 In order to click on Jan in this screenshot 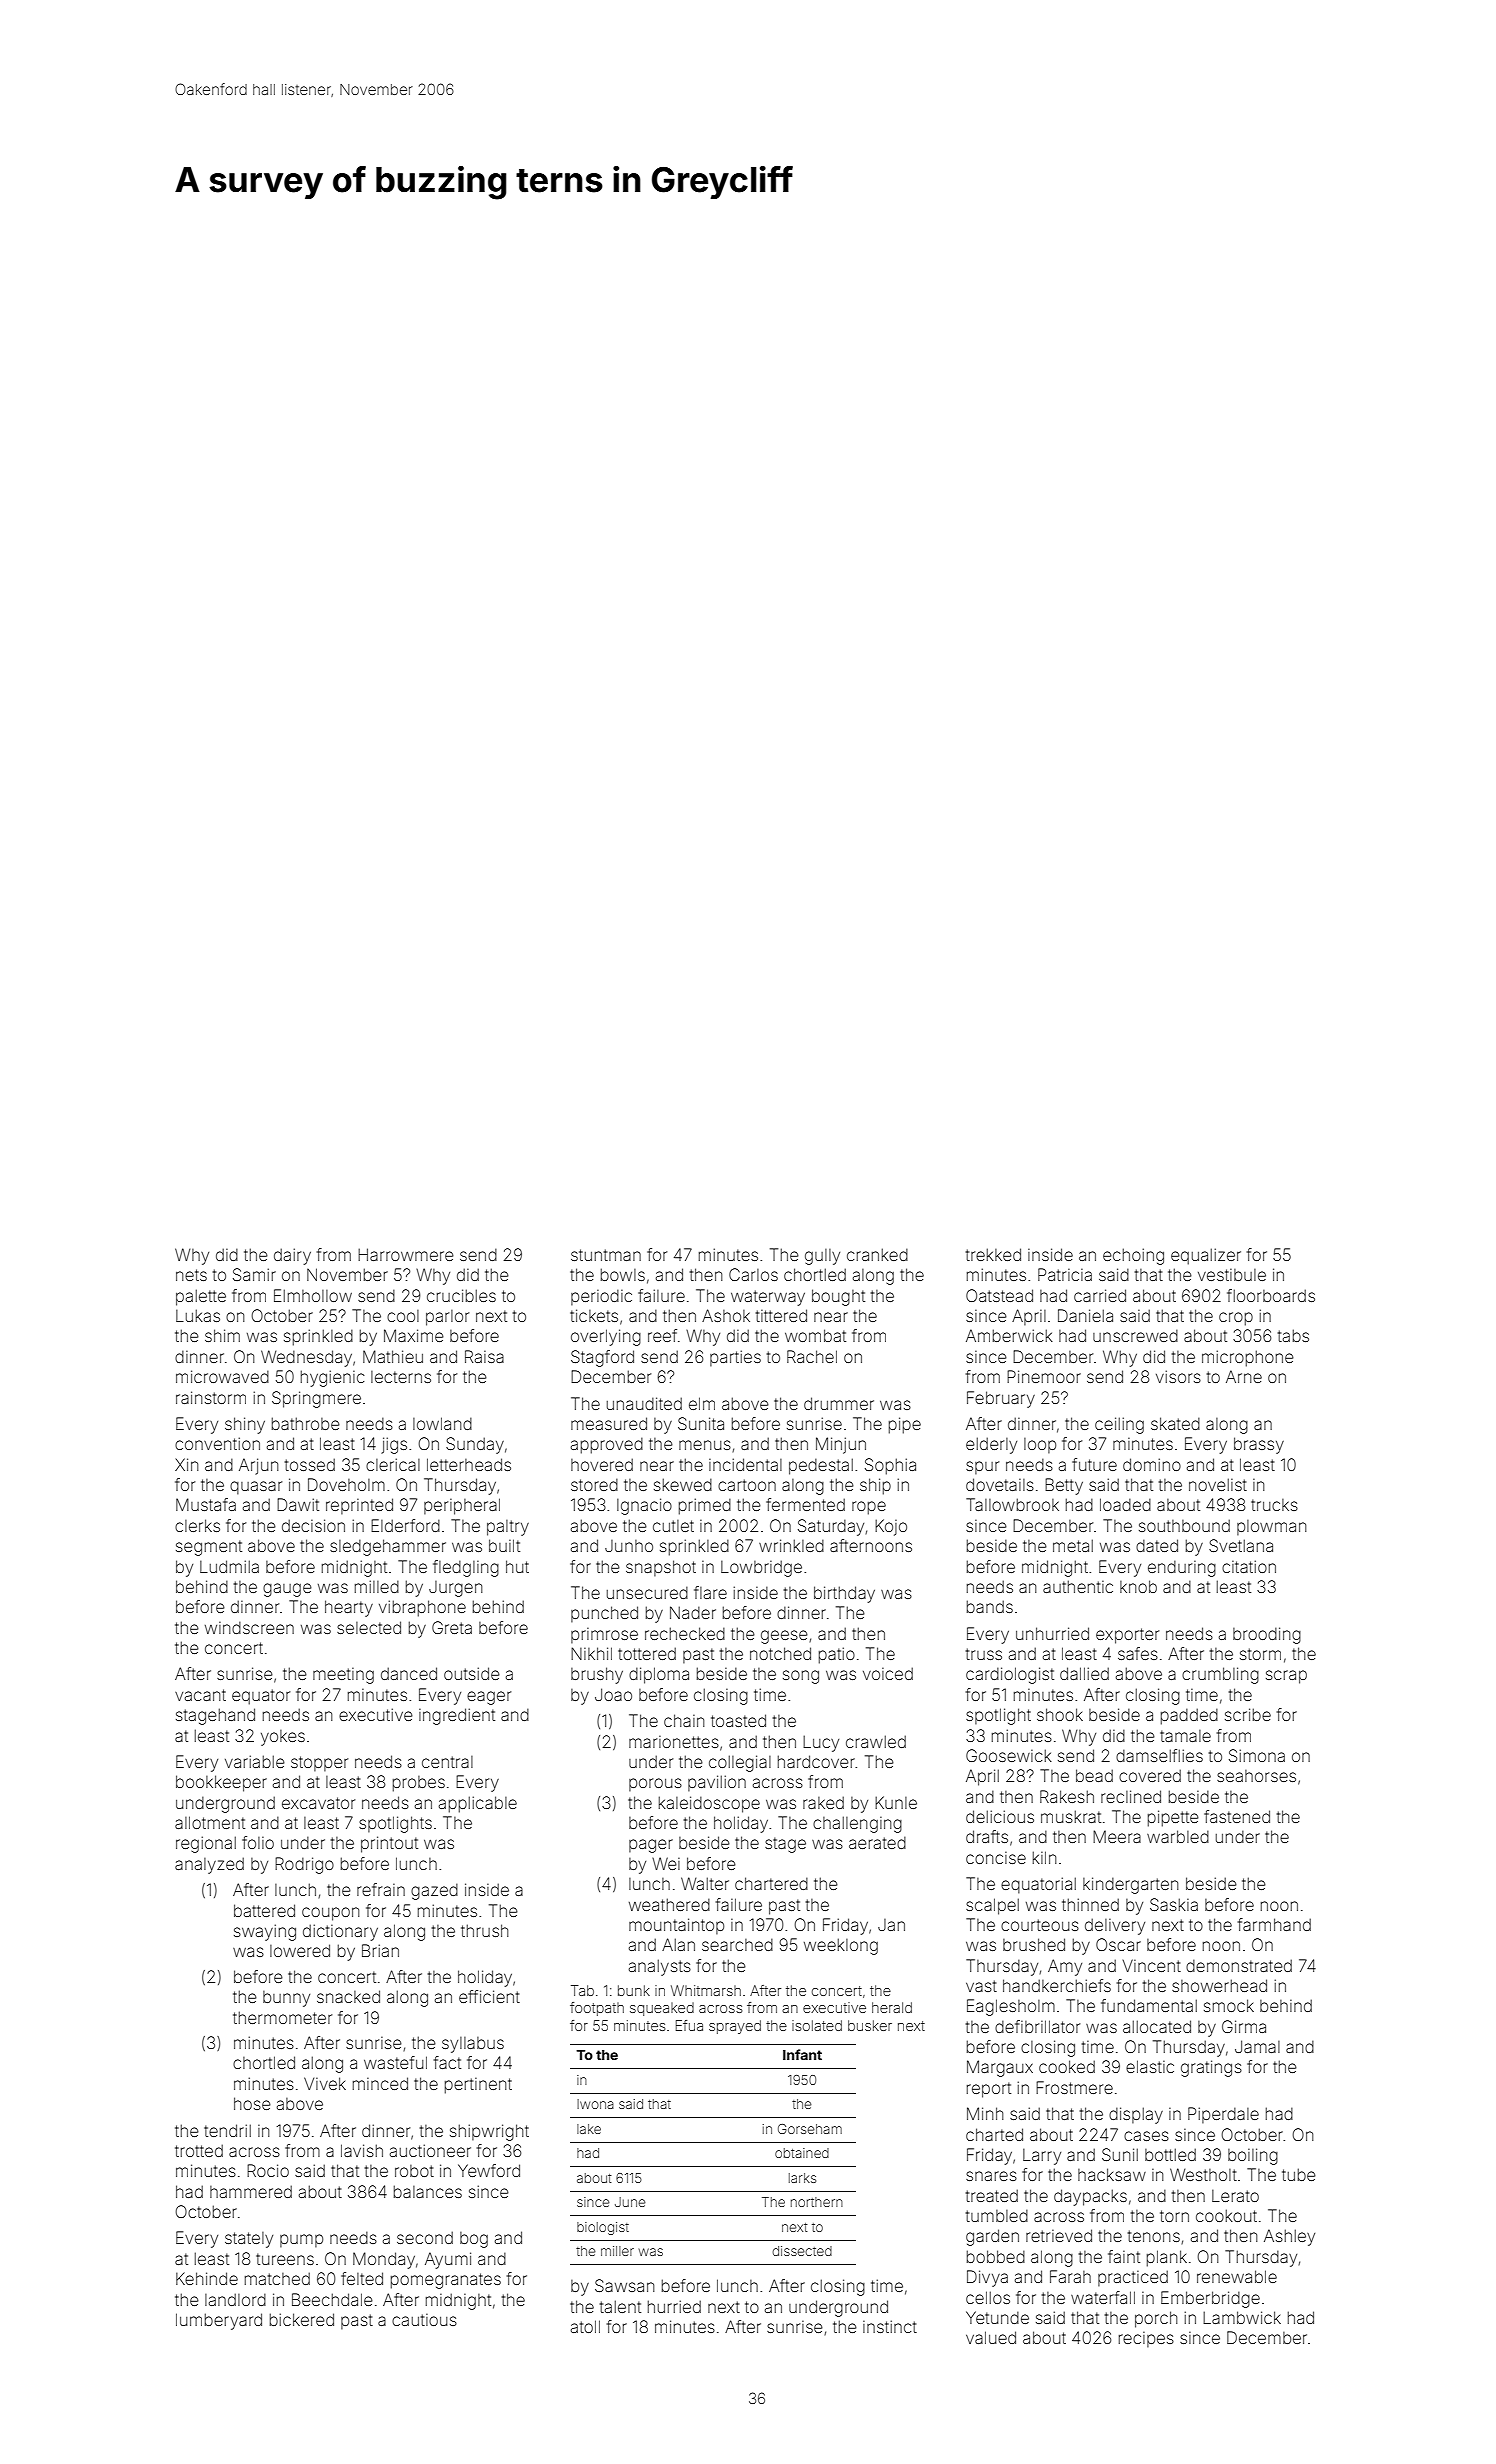, I will do `click(891, 1925)`.
